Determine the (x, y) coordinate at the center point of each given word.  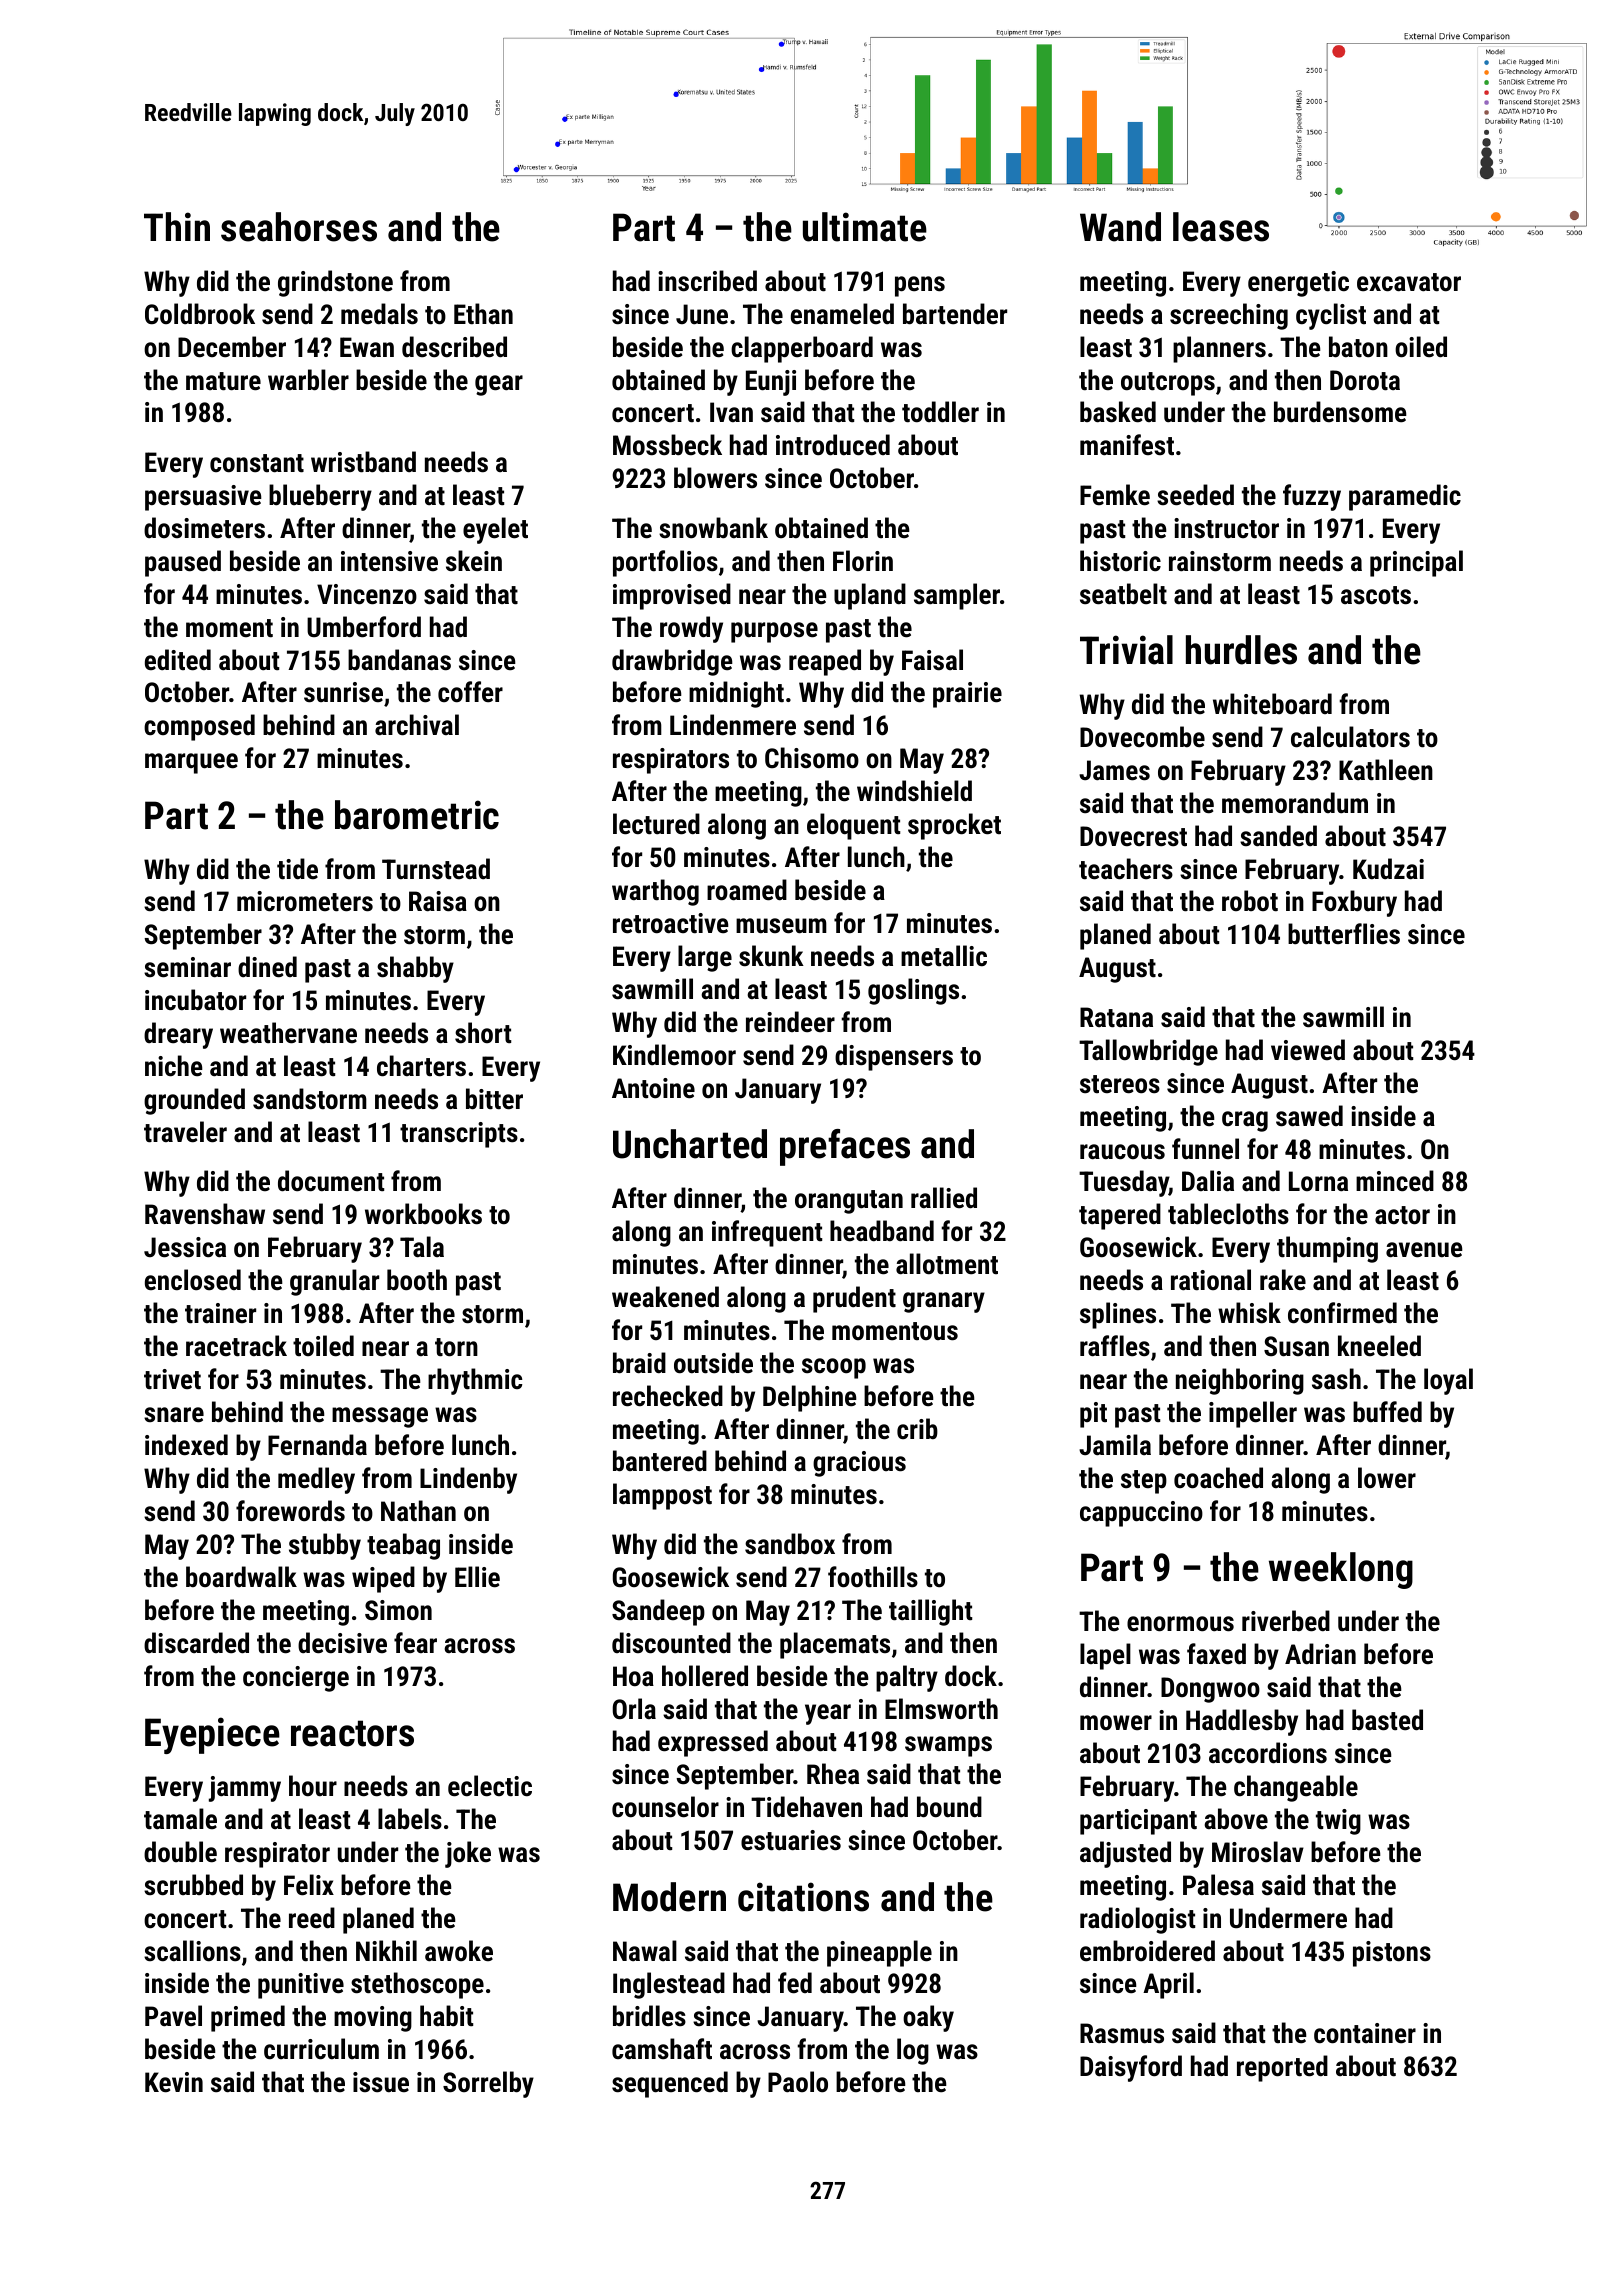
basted (1387, 1720)
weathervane (288, 1033)
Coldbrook (200, 314)
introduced (833, 445)
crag (1245, 1121)
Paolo (798, 2082)
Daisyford (1131, 2068)
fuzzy (1312, 497)
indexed (186, 1445)
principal (1416, 563)
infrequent (767, 1233)
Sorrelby (488, 2084)
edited (178, 660)
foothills (873, 1577)
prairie (967, 695)
